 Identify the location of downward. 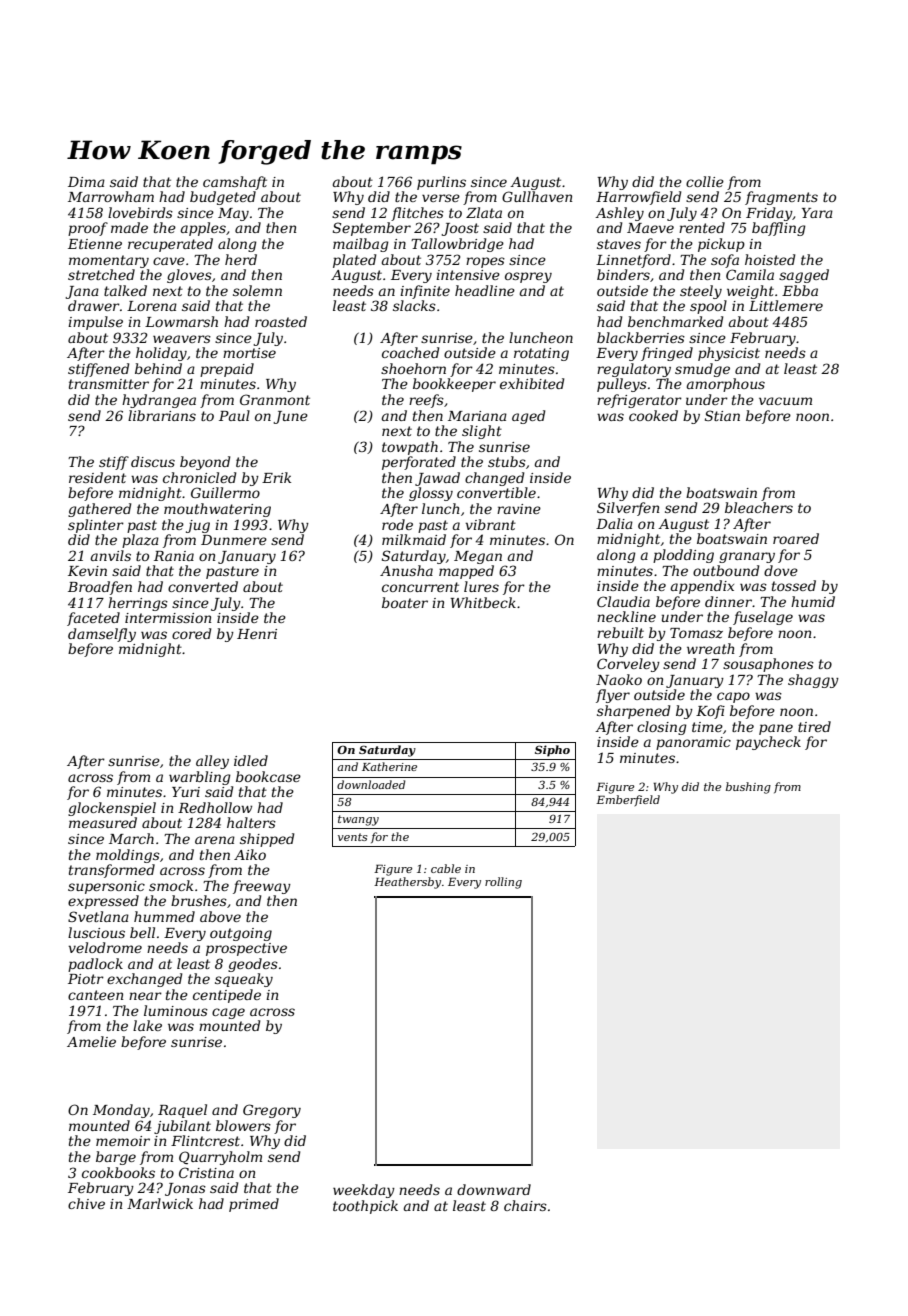
(494, 1189).
